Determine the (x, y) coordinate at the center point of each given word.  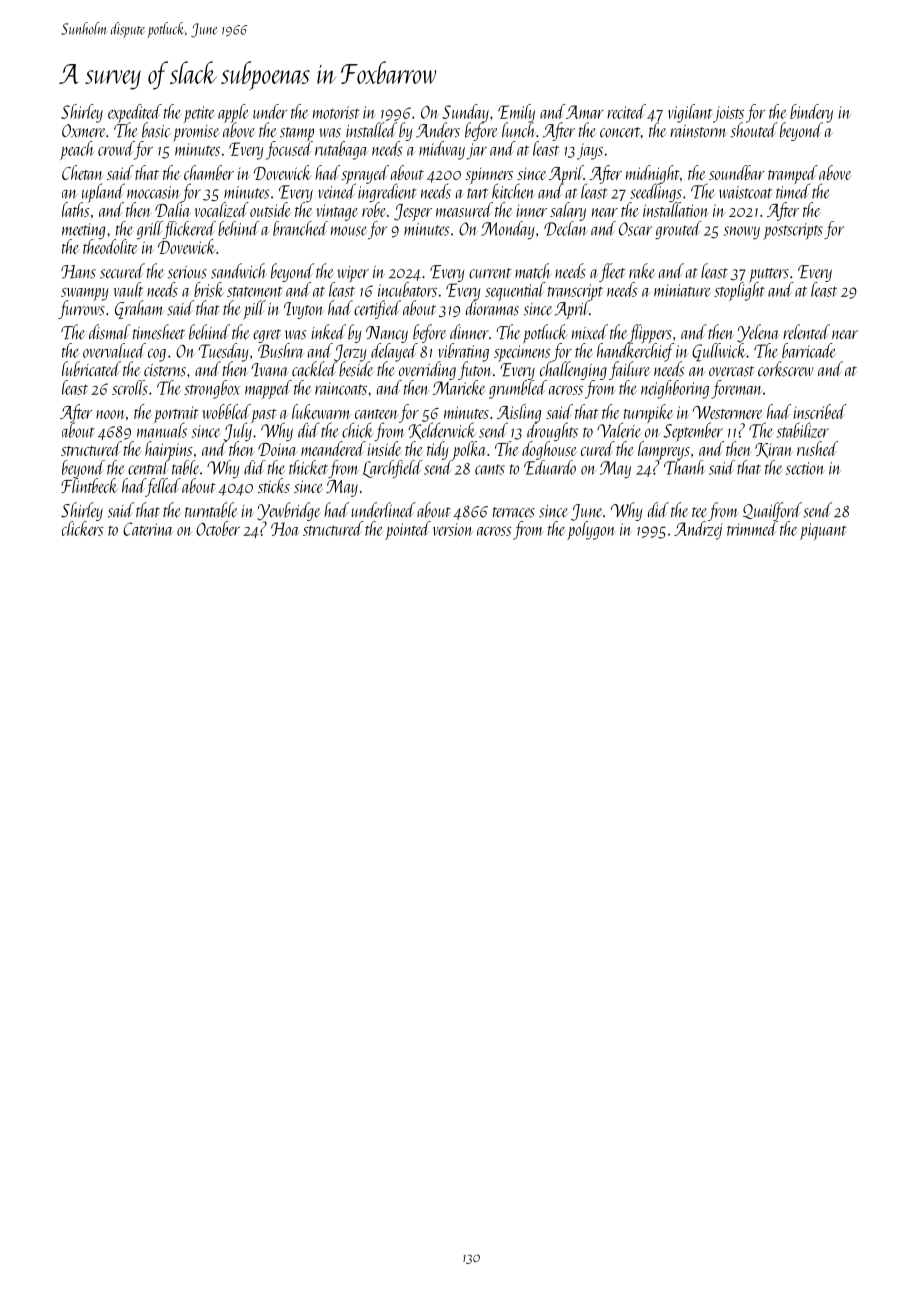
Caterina (148, 529)
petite (199, 114)
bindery (811, 113)
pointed (408, 530)
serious (187, 272)
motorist (336, 112)
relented (806, 332)
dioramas (492, 308)
